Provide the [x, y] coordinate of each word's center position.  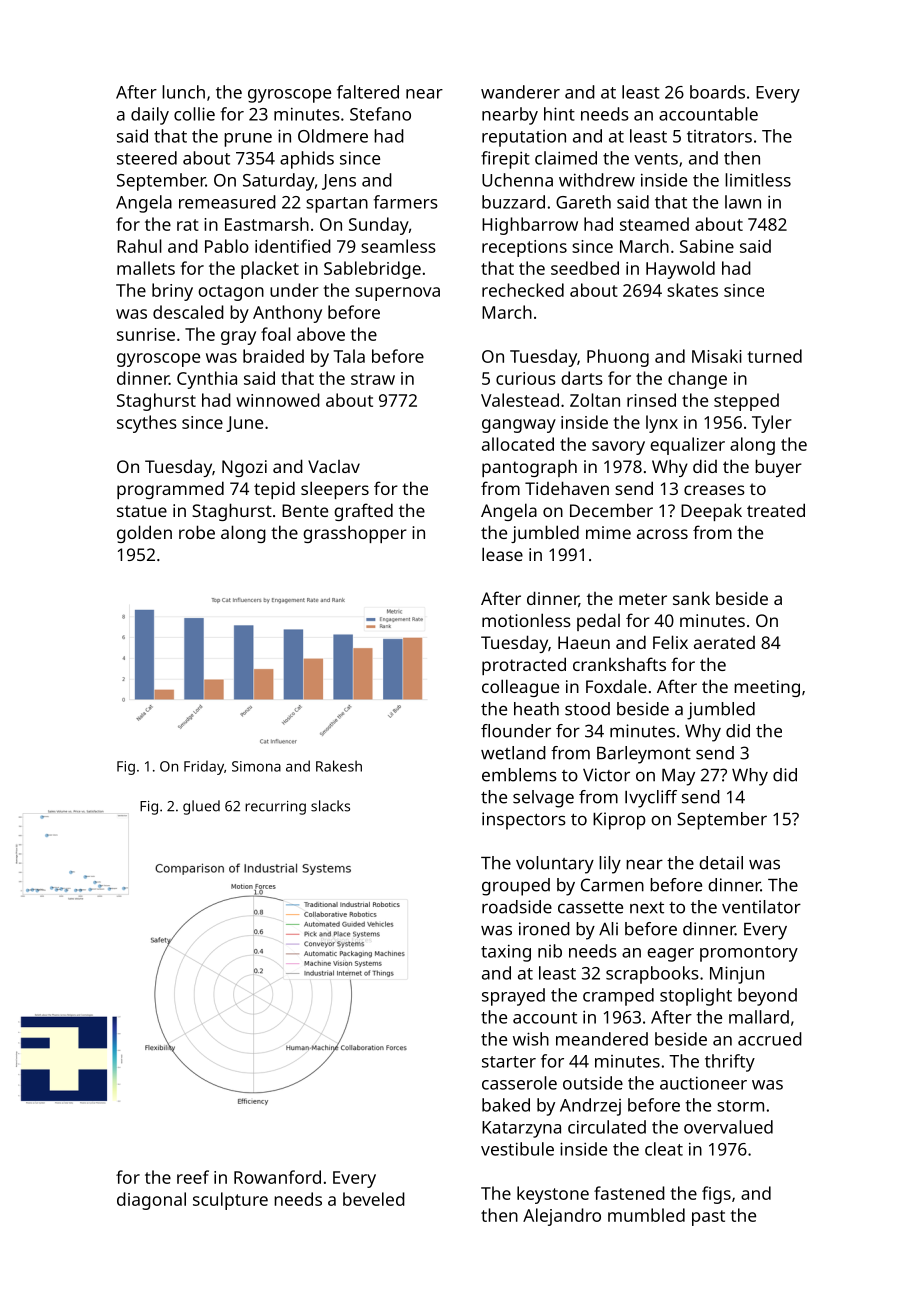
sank [691, 598]
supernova [397, 294]
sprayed [513, 997]
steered [147, 158]
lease [502, 554]
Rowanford [277, 1177]
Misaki [717, 356]
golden [144, 534]
